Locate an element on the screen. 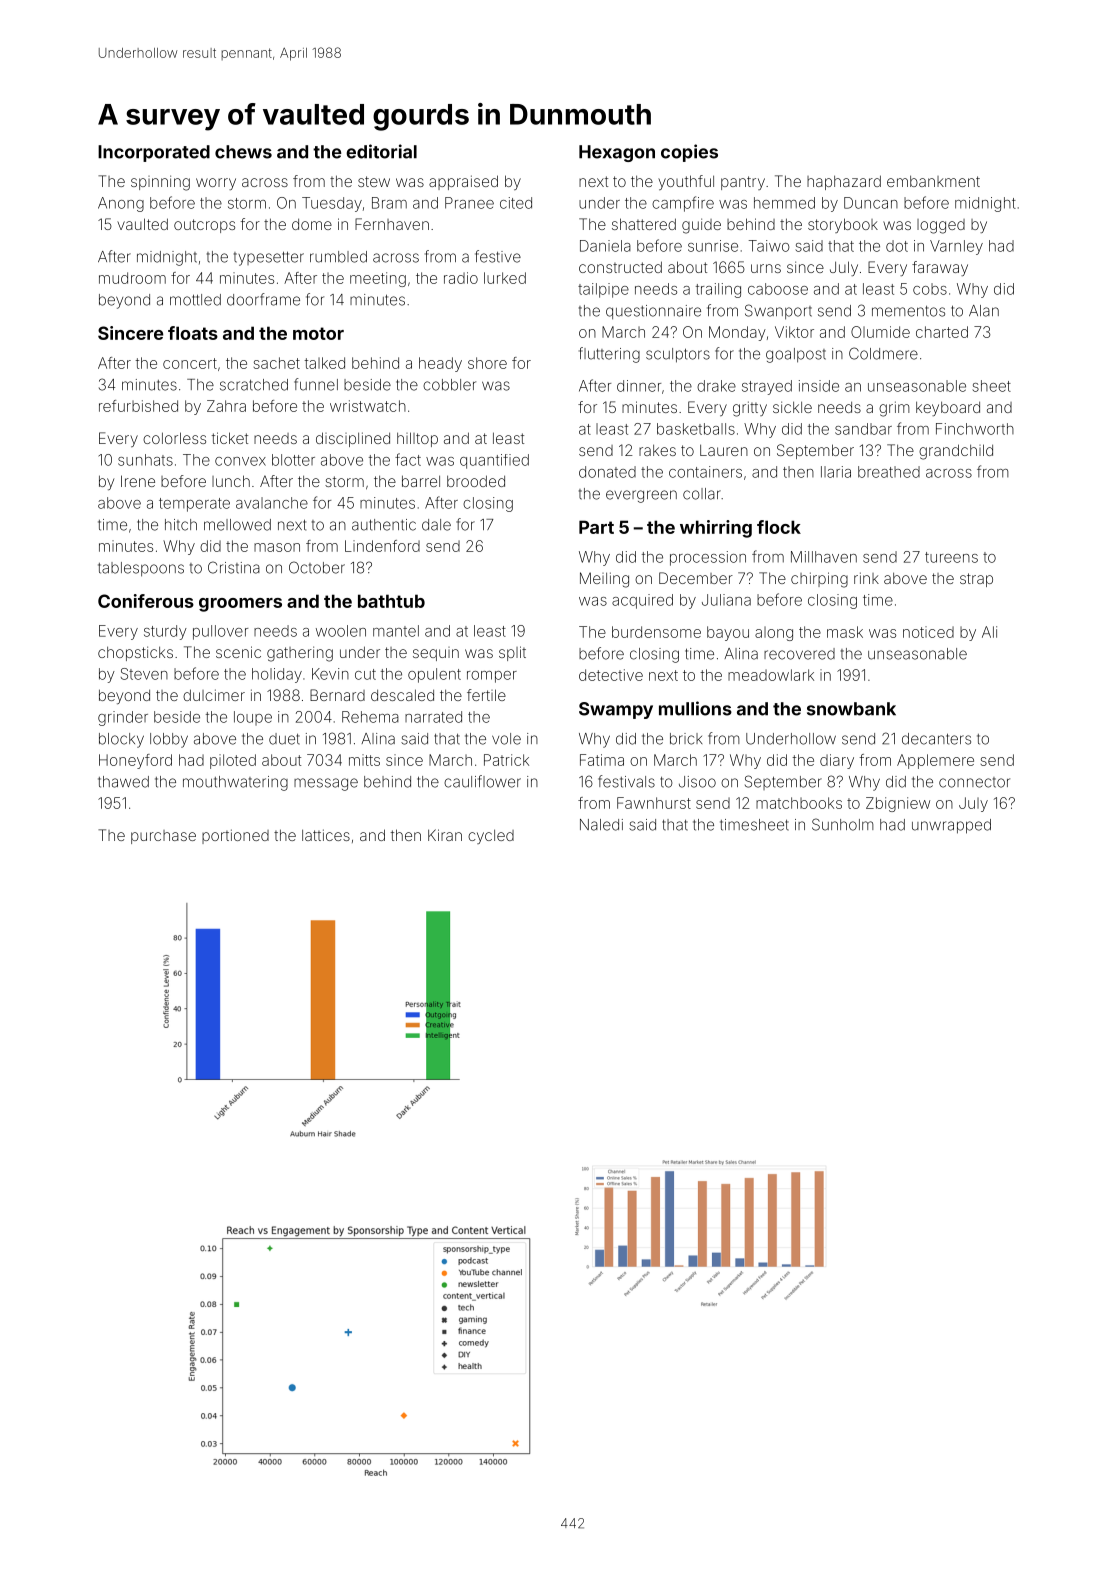 Image resolution: width=1120 pixels, height=1591 pixels. copies is located at coordinates (689, 153).
